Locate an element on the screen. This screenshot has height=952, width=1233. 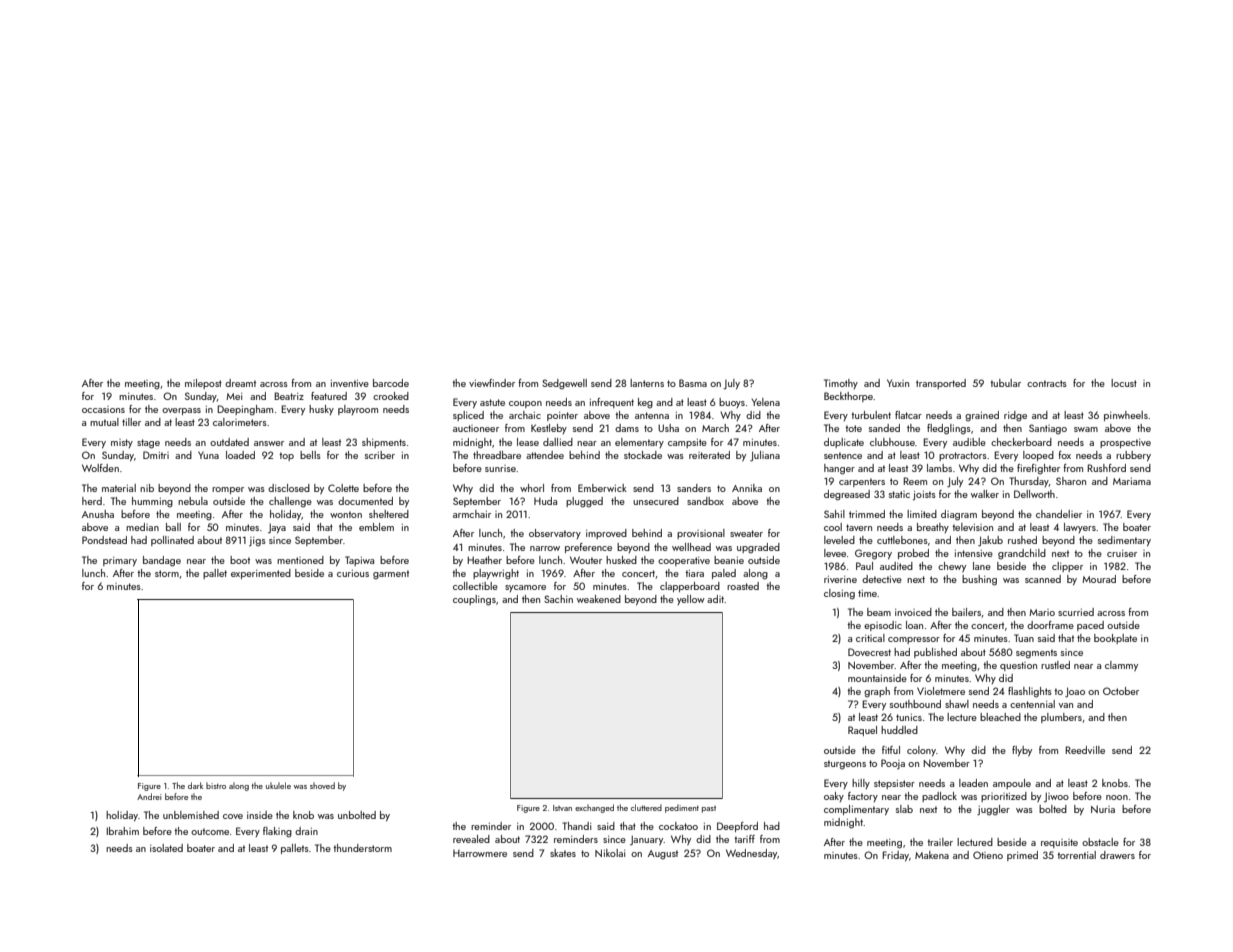
October is located at coordinates (1121, 691).
